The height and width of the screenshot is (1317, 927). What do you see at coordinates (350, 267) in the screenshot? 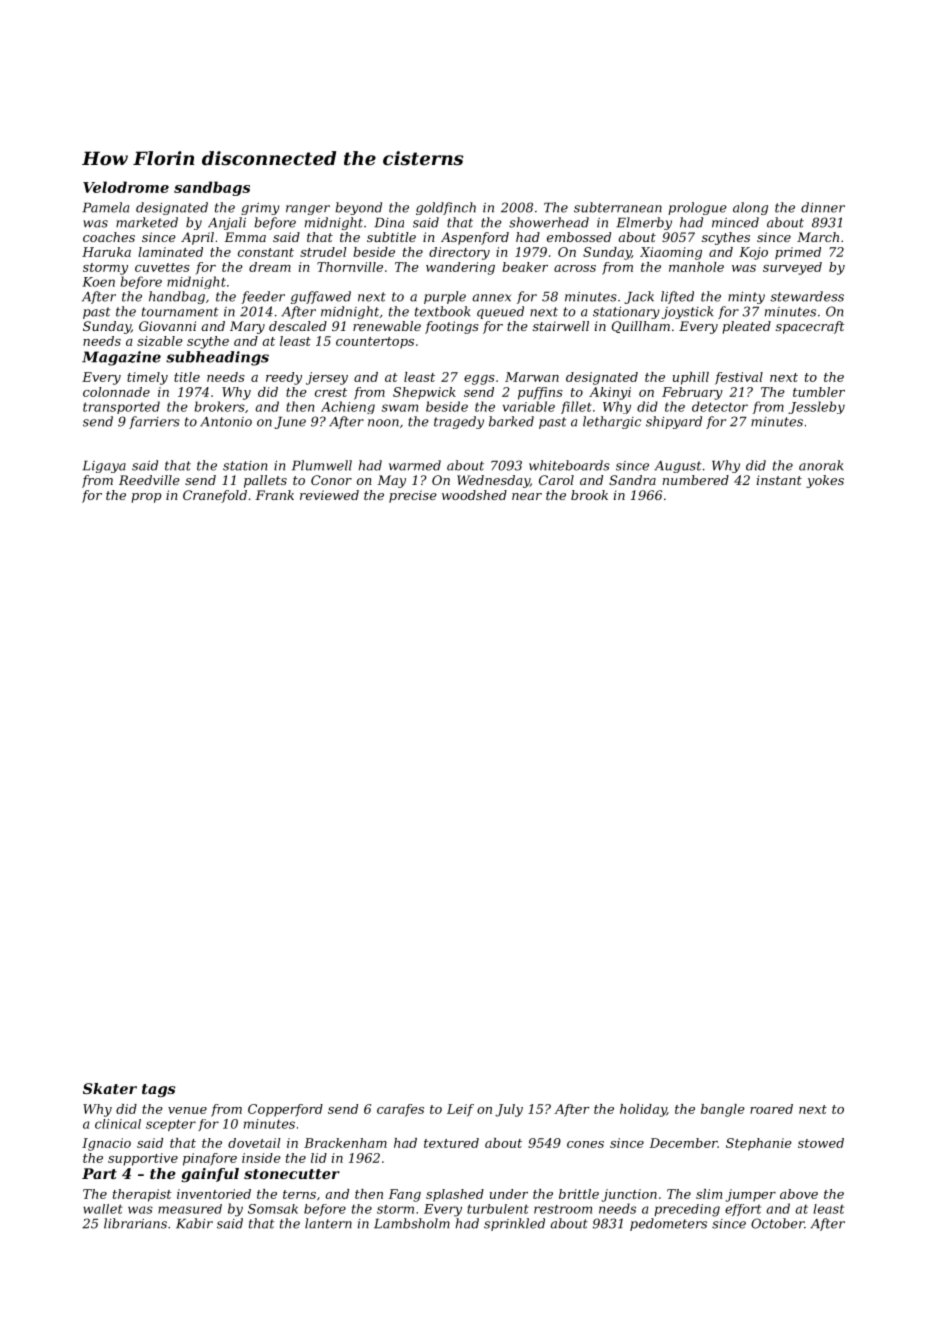
I see `Thornville` at bounding box center [350, 267].
